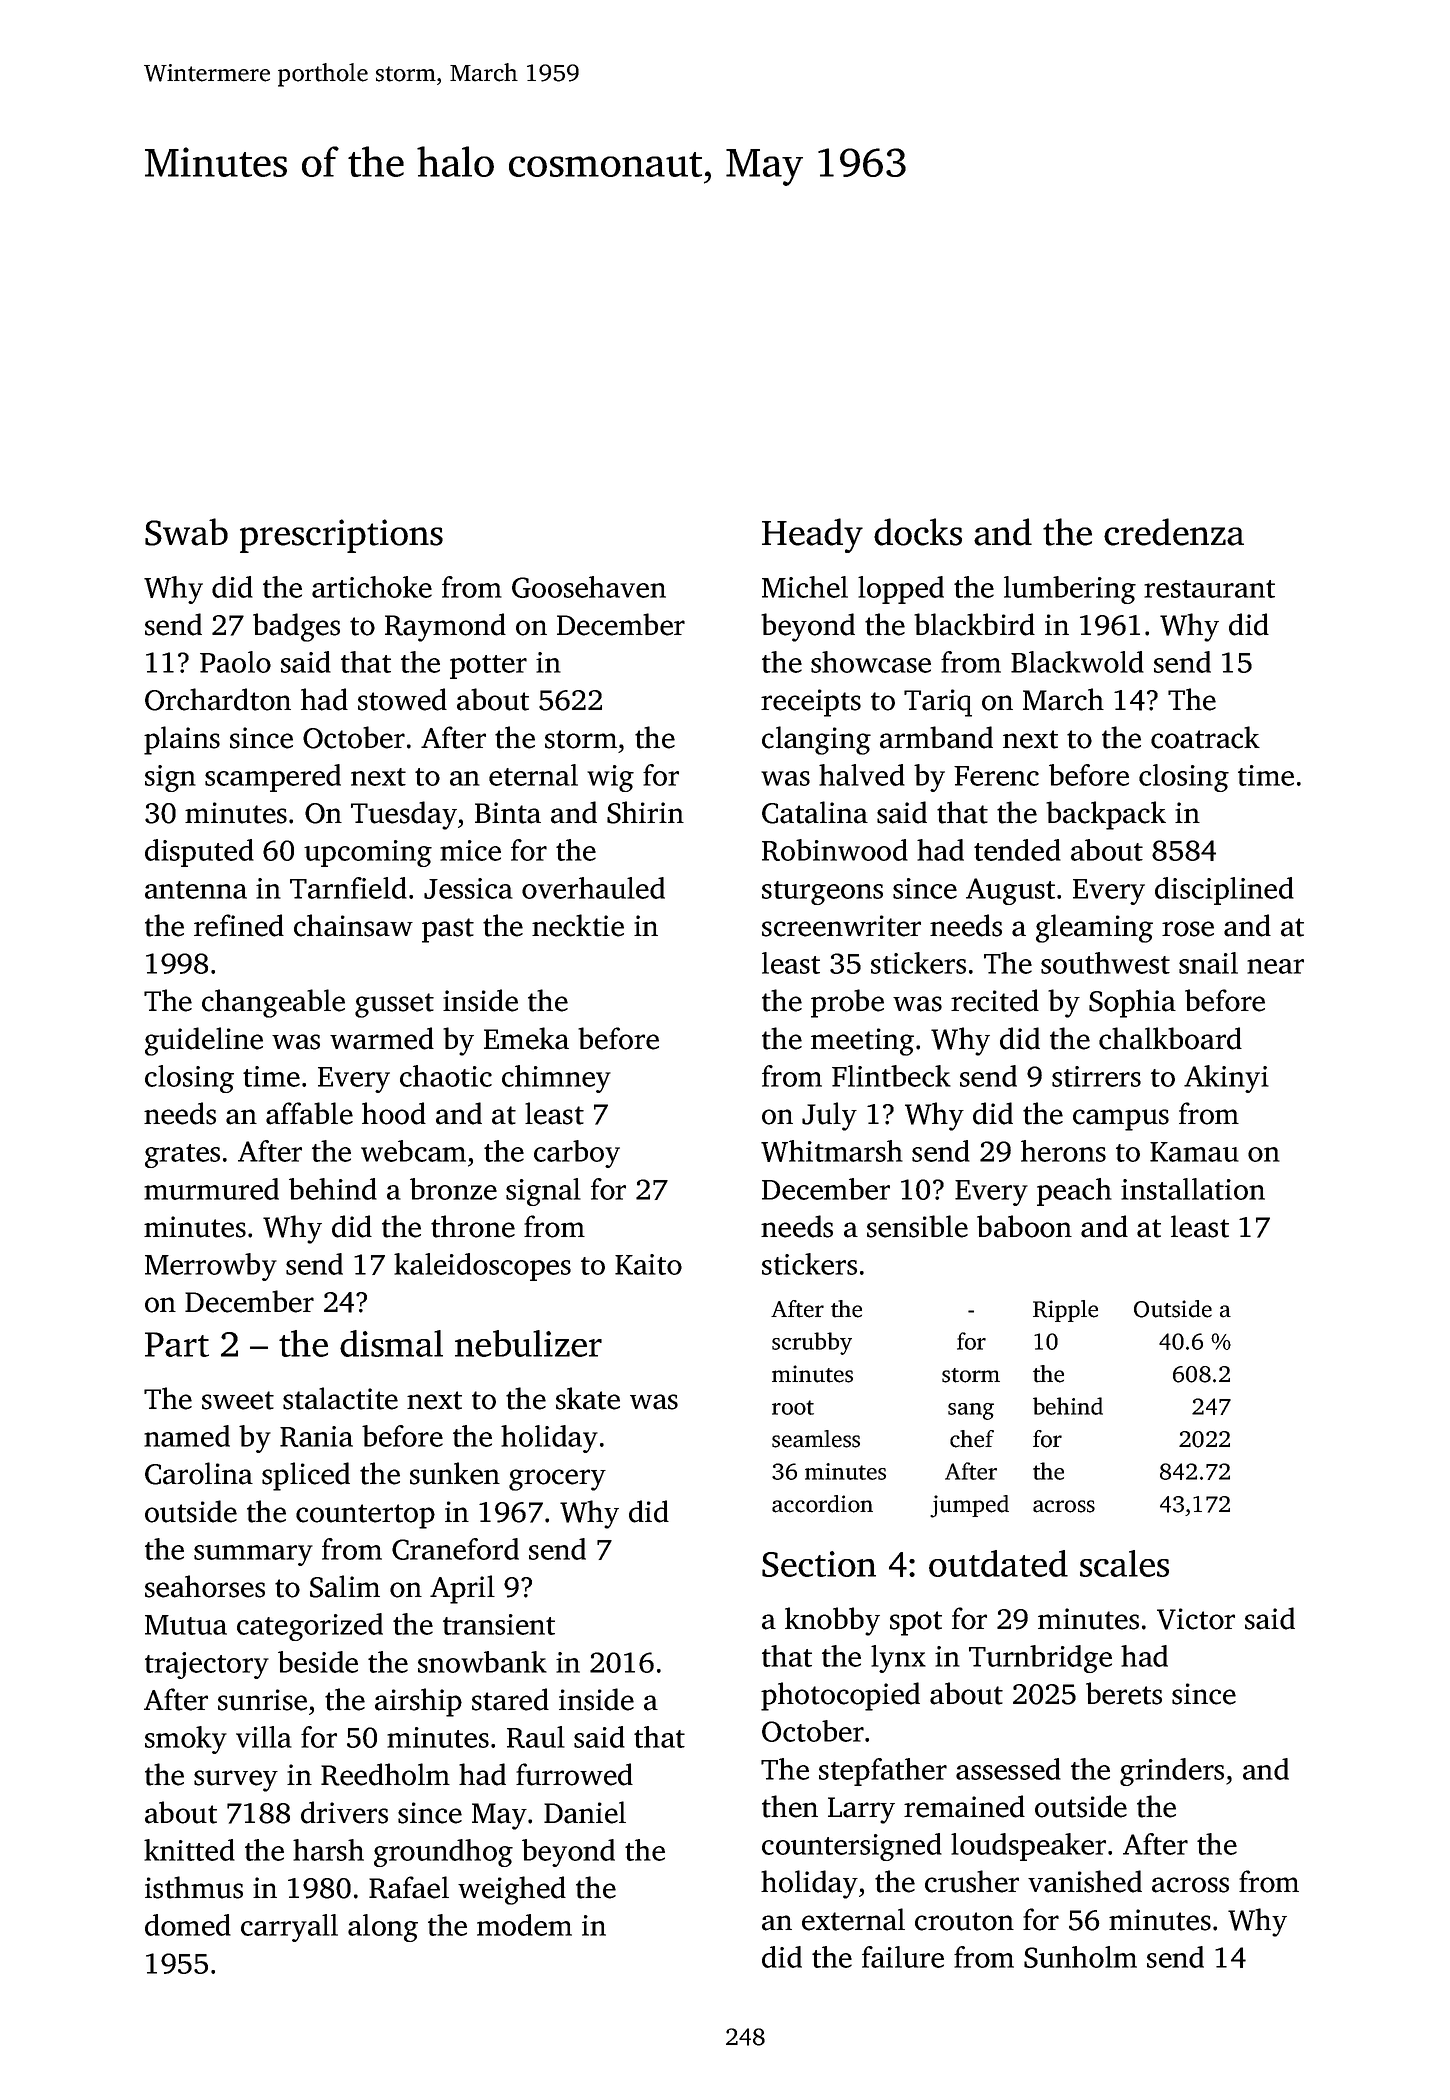  I want to click on Heady, so click(812, 535).
